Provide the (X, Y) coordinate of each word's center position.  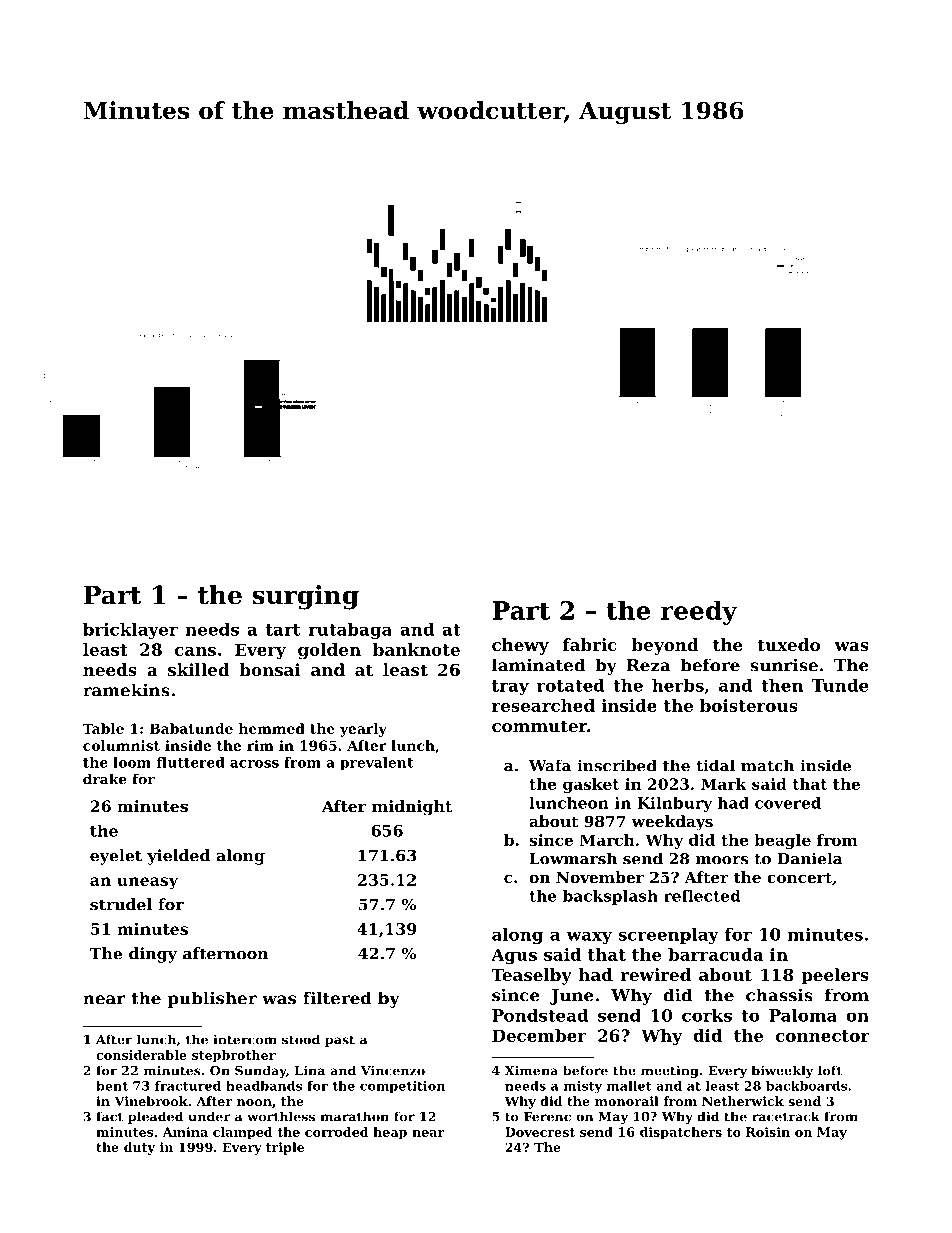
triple (285, 1148)
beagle (782, 841)
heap (390, 1133)
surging (305, 597)
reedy (699, 612)
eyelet (116, 857)
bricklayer (130, 631)
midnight (412, 808)
